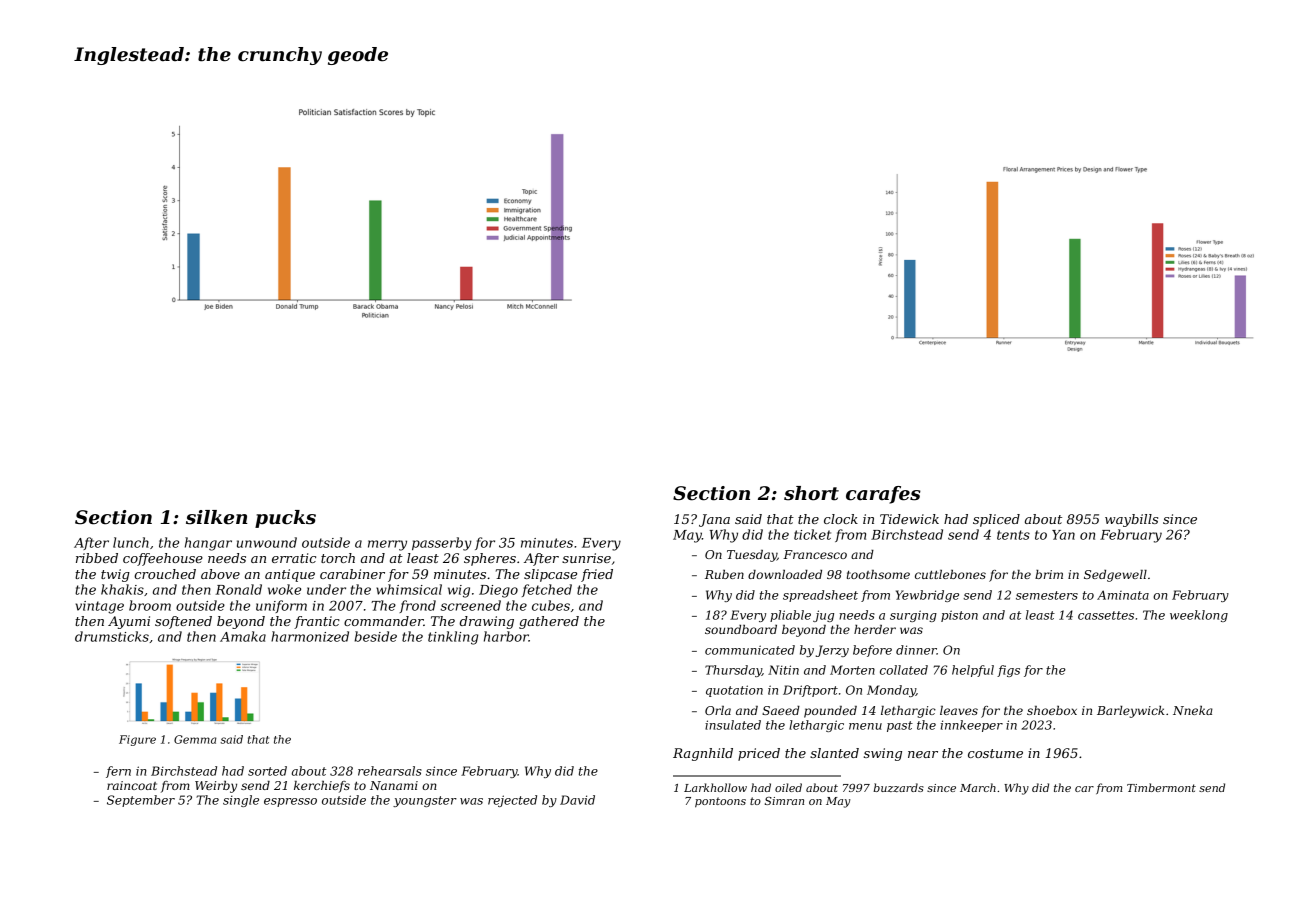 The height and width of the page is (924, 1308). What do you see at coordinates (883, 495) in the page?
I see `carafes` at bounding box center [883, 495].
